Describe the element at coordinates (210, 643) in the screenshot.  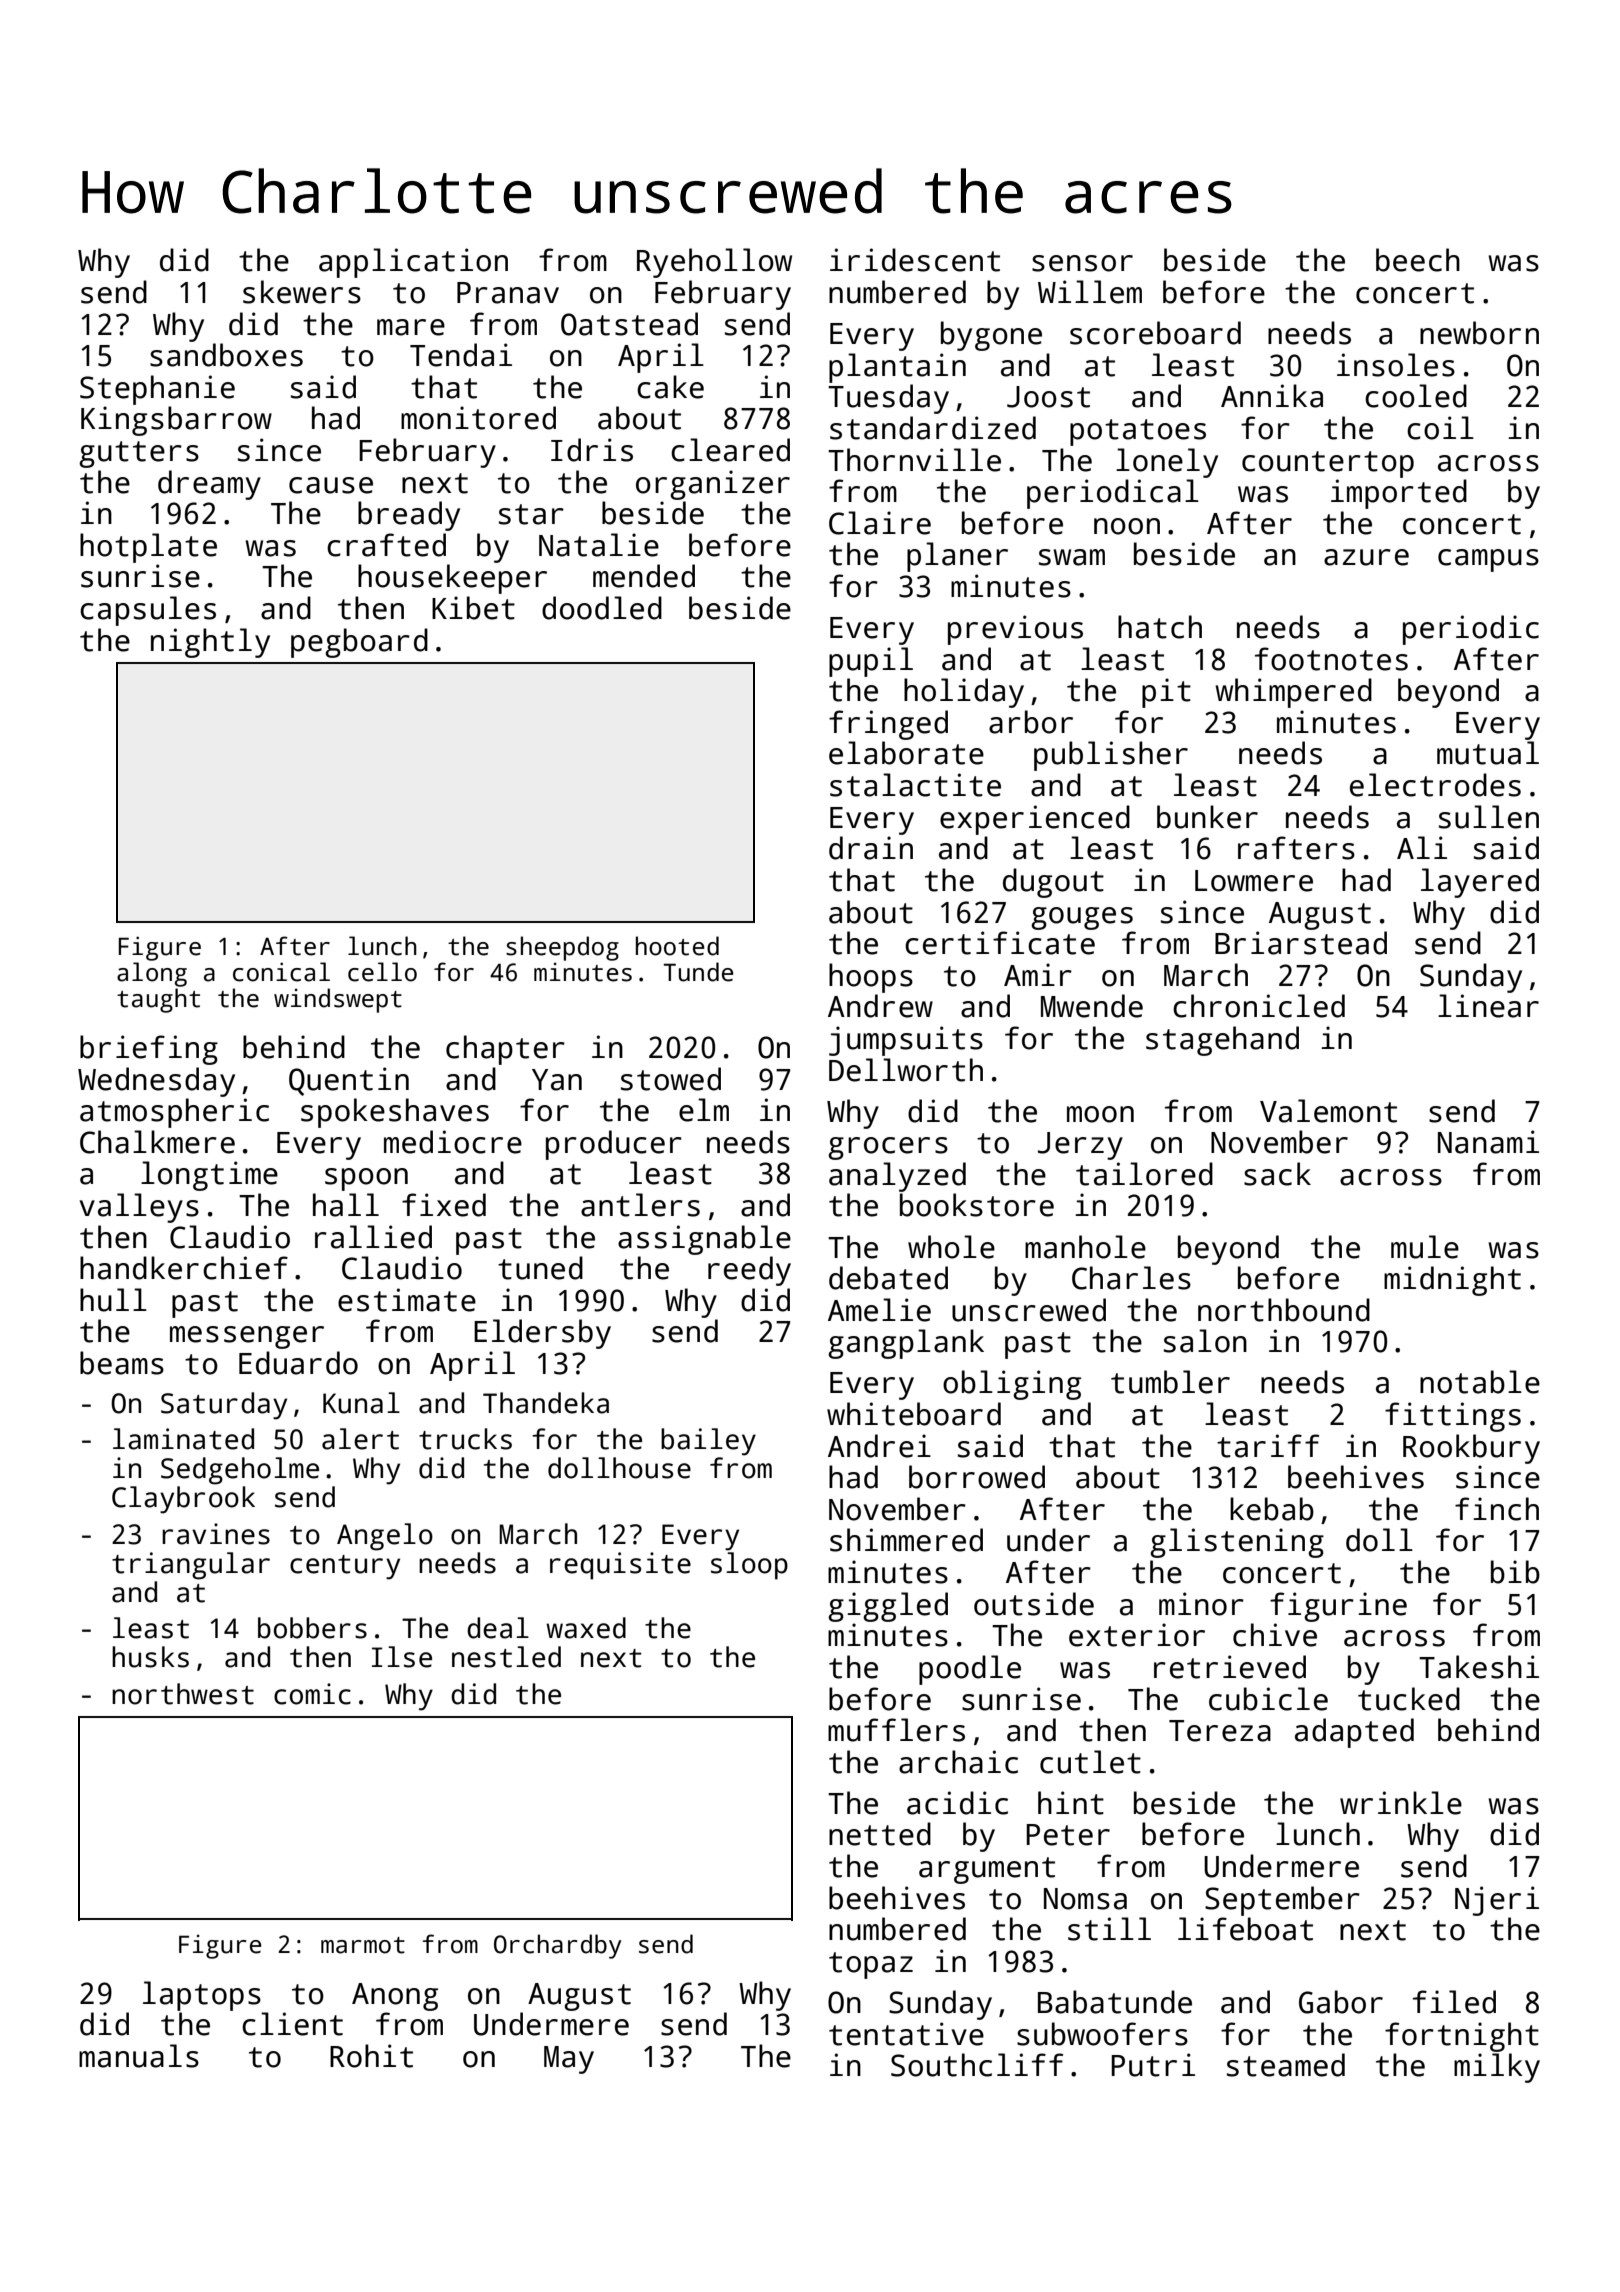
I see `nightly` at that location.
